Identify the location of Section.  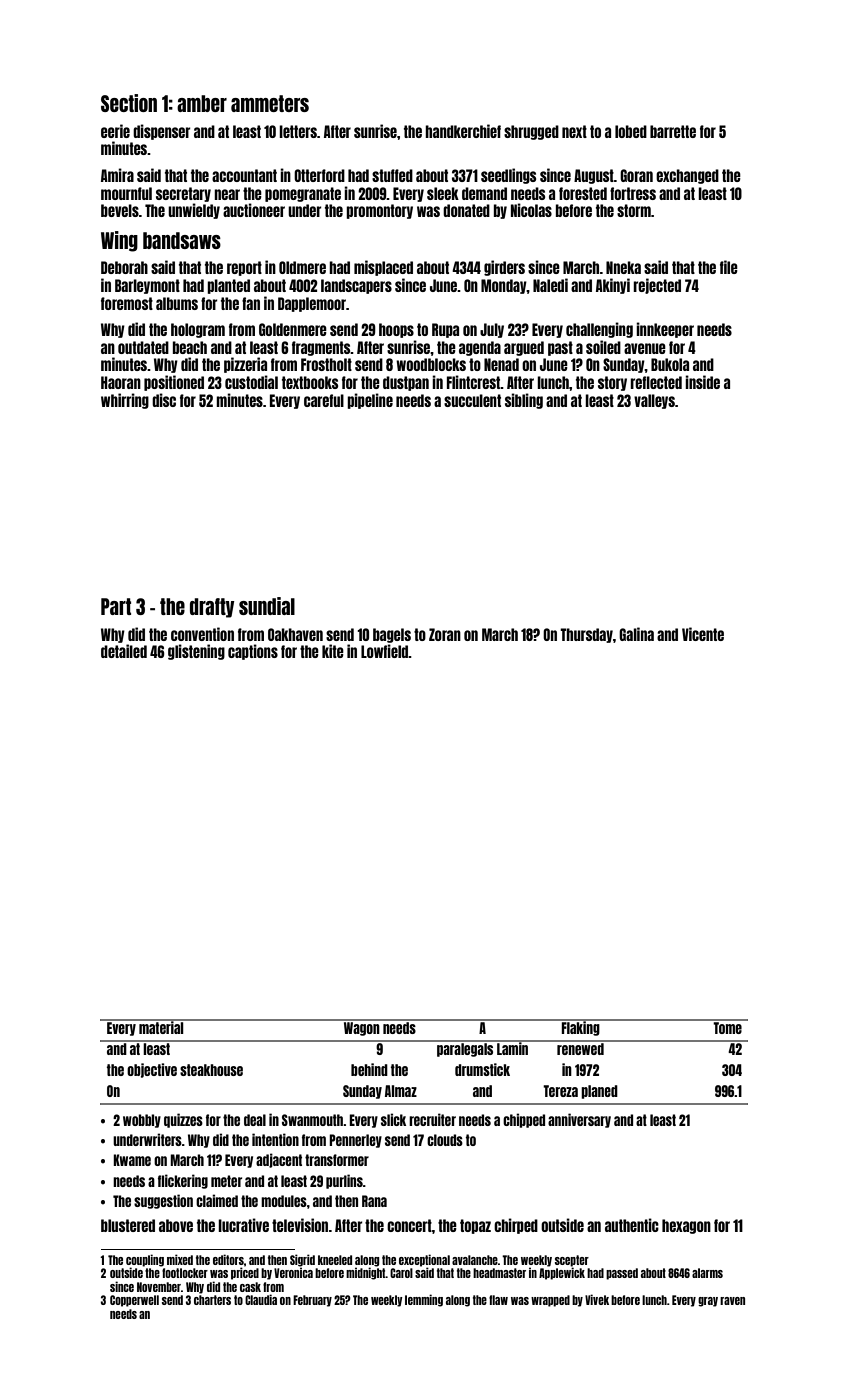
(129, 103).
